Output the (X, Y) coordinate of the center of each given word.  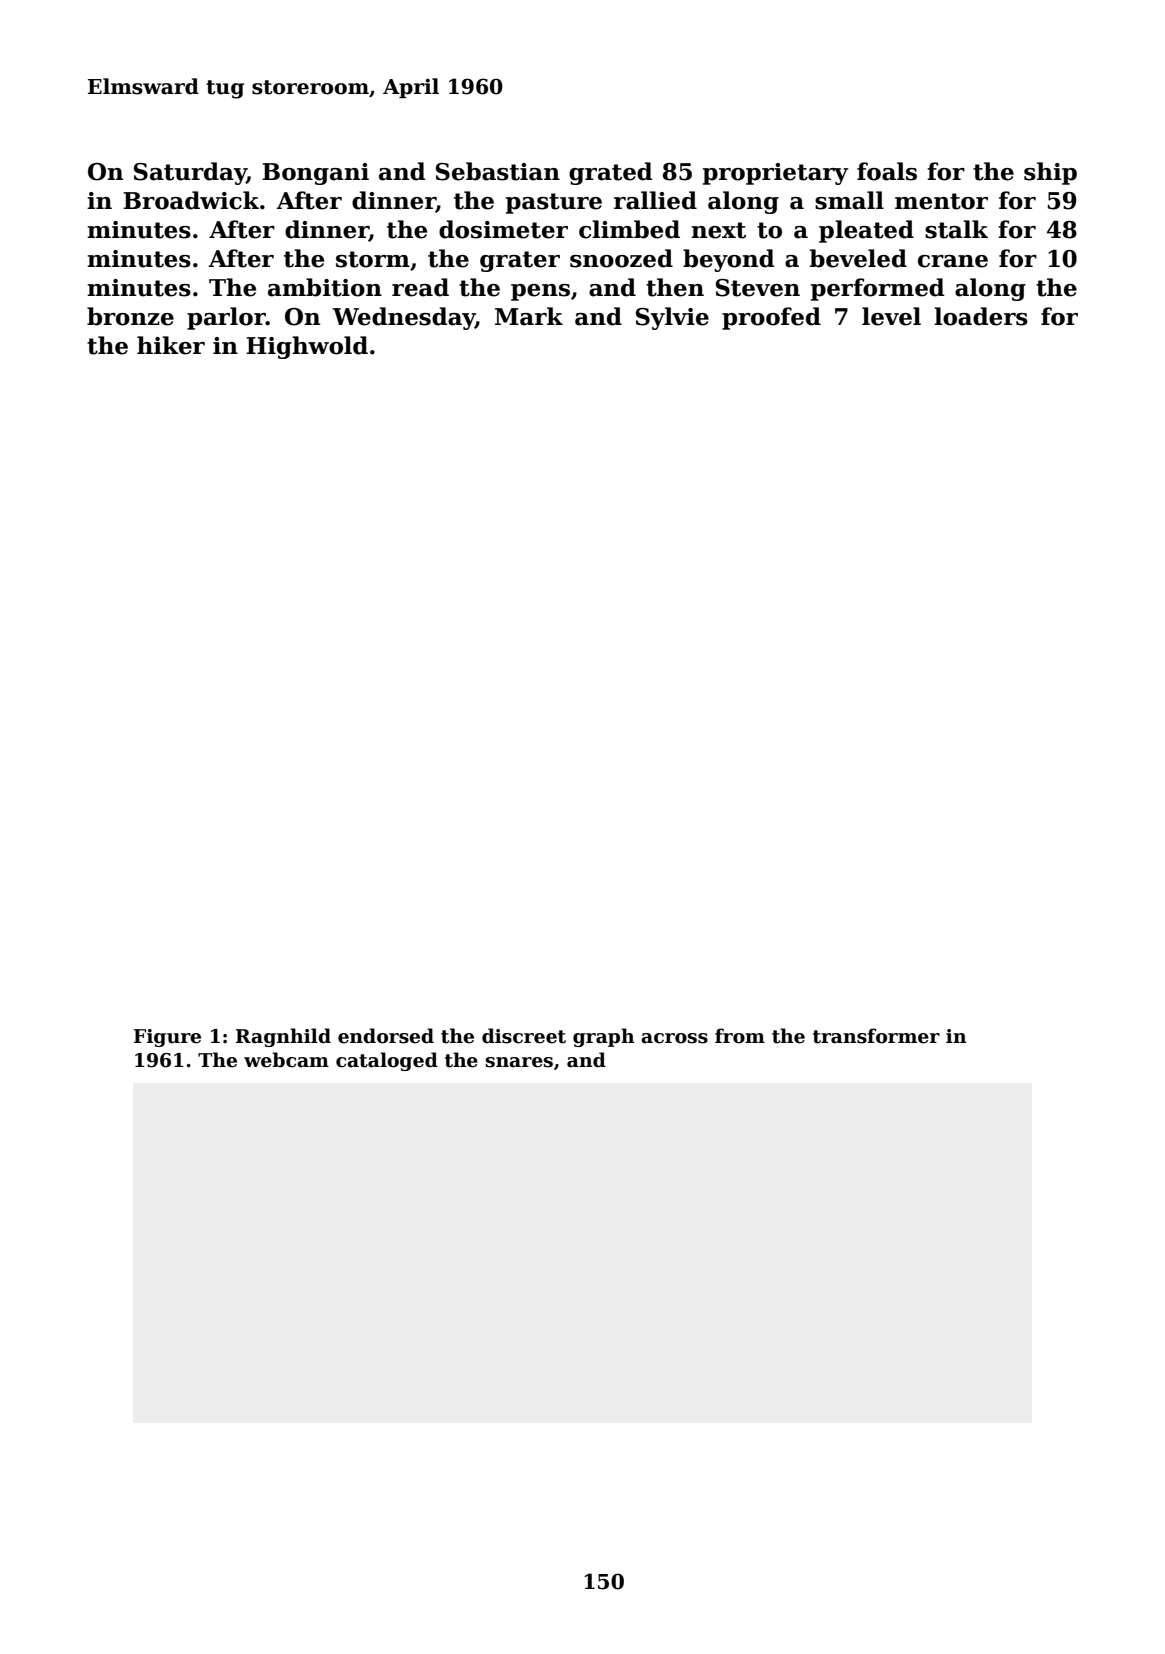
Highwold (307, 347)
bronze (130, 316)
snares (519, 1062)
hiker (171, 345)
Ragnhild (283, 1037)
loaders (981, 316)
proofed (771, 318)
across (674, 1038)
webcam (286, 1060)
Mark (529, 316)
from (740, 1036)
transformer (876, 1036)
